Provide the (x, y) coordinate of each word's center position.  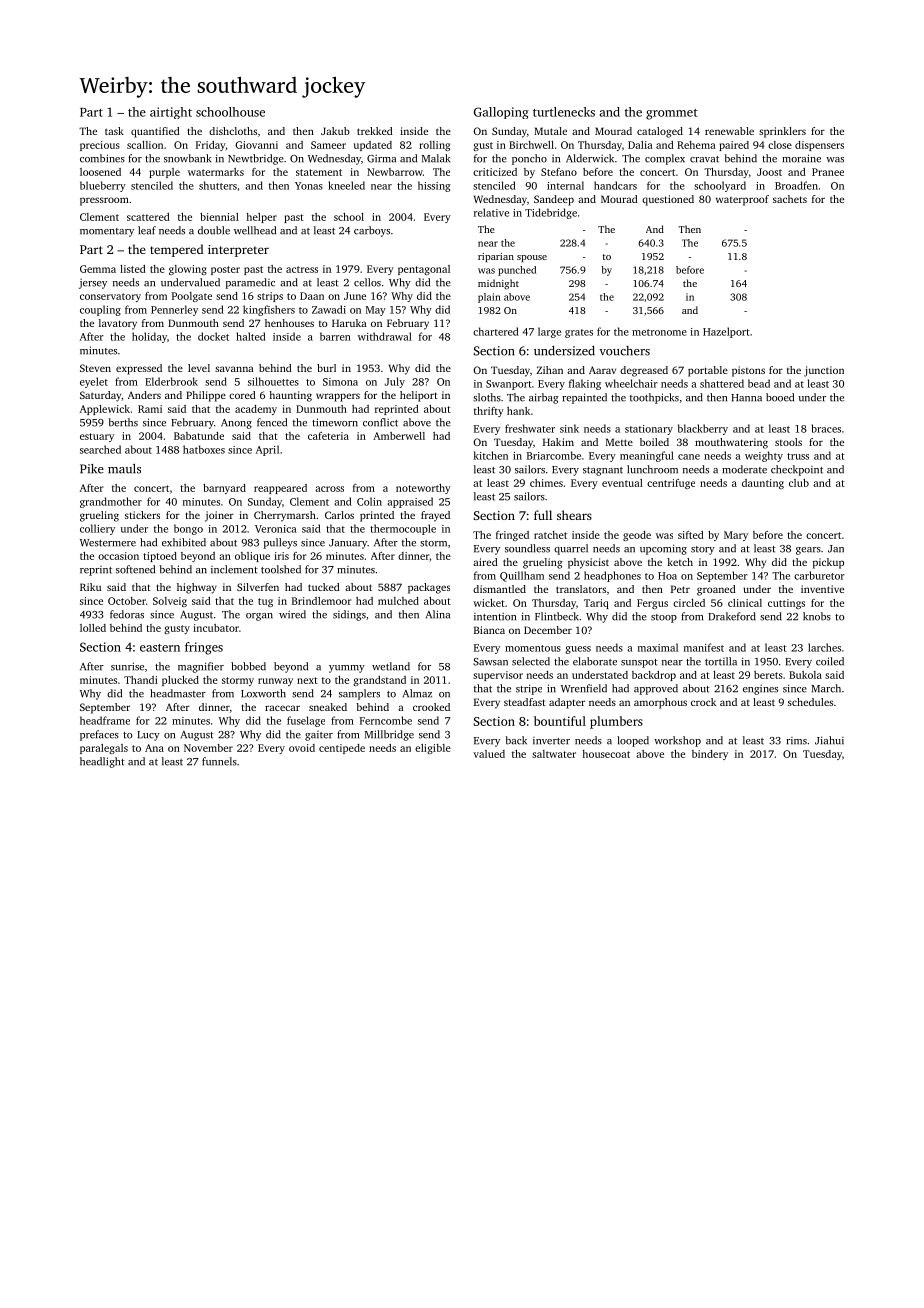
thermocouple (403, 529)
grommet (672, 114)
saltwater (554, 754)
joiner (219, 516)
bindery (710, 755)
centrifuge (671, 484)
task (114, 131)
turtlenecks (564, 112)
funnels (219, 761)
